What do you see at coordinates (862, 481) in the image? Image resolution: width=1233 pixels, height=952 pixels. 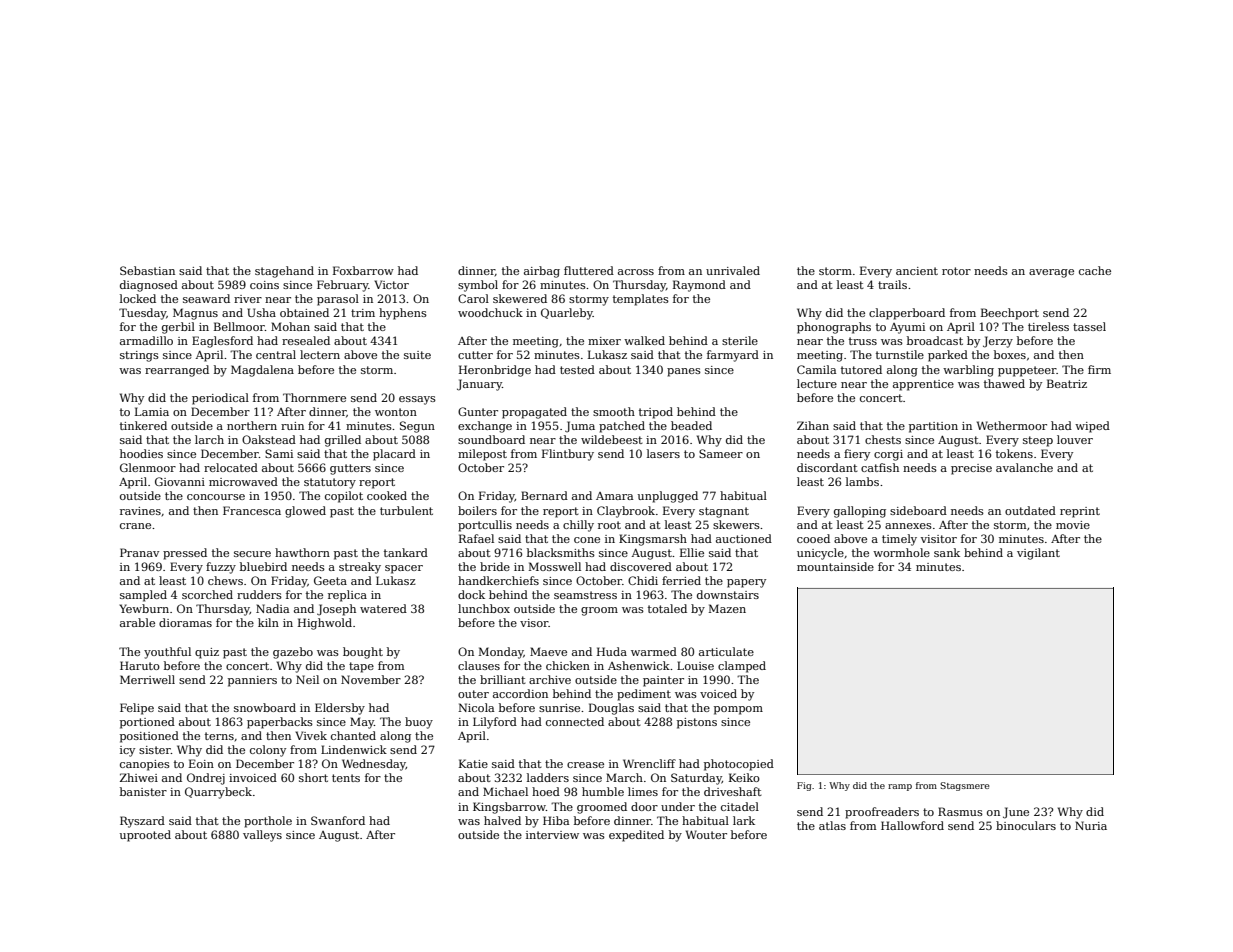 I see `lambs` at bounding box center [862, 481].
